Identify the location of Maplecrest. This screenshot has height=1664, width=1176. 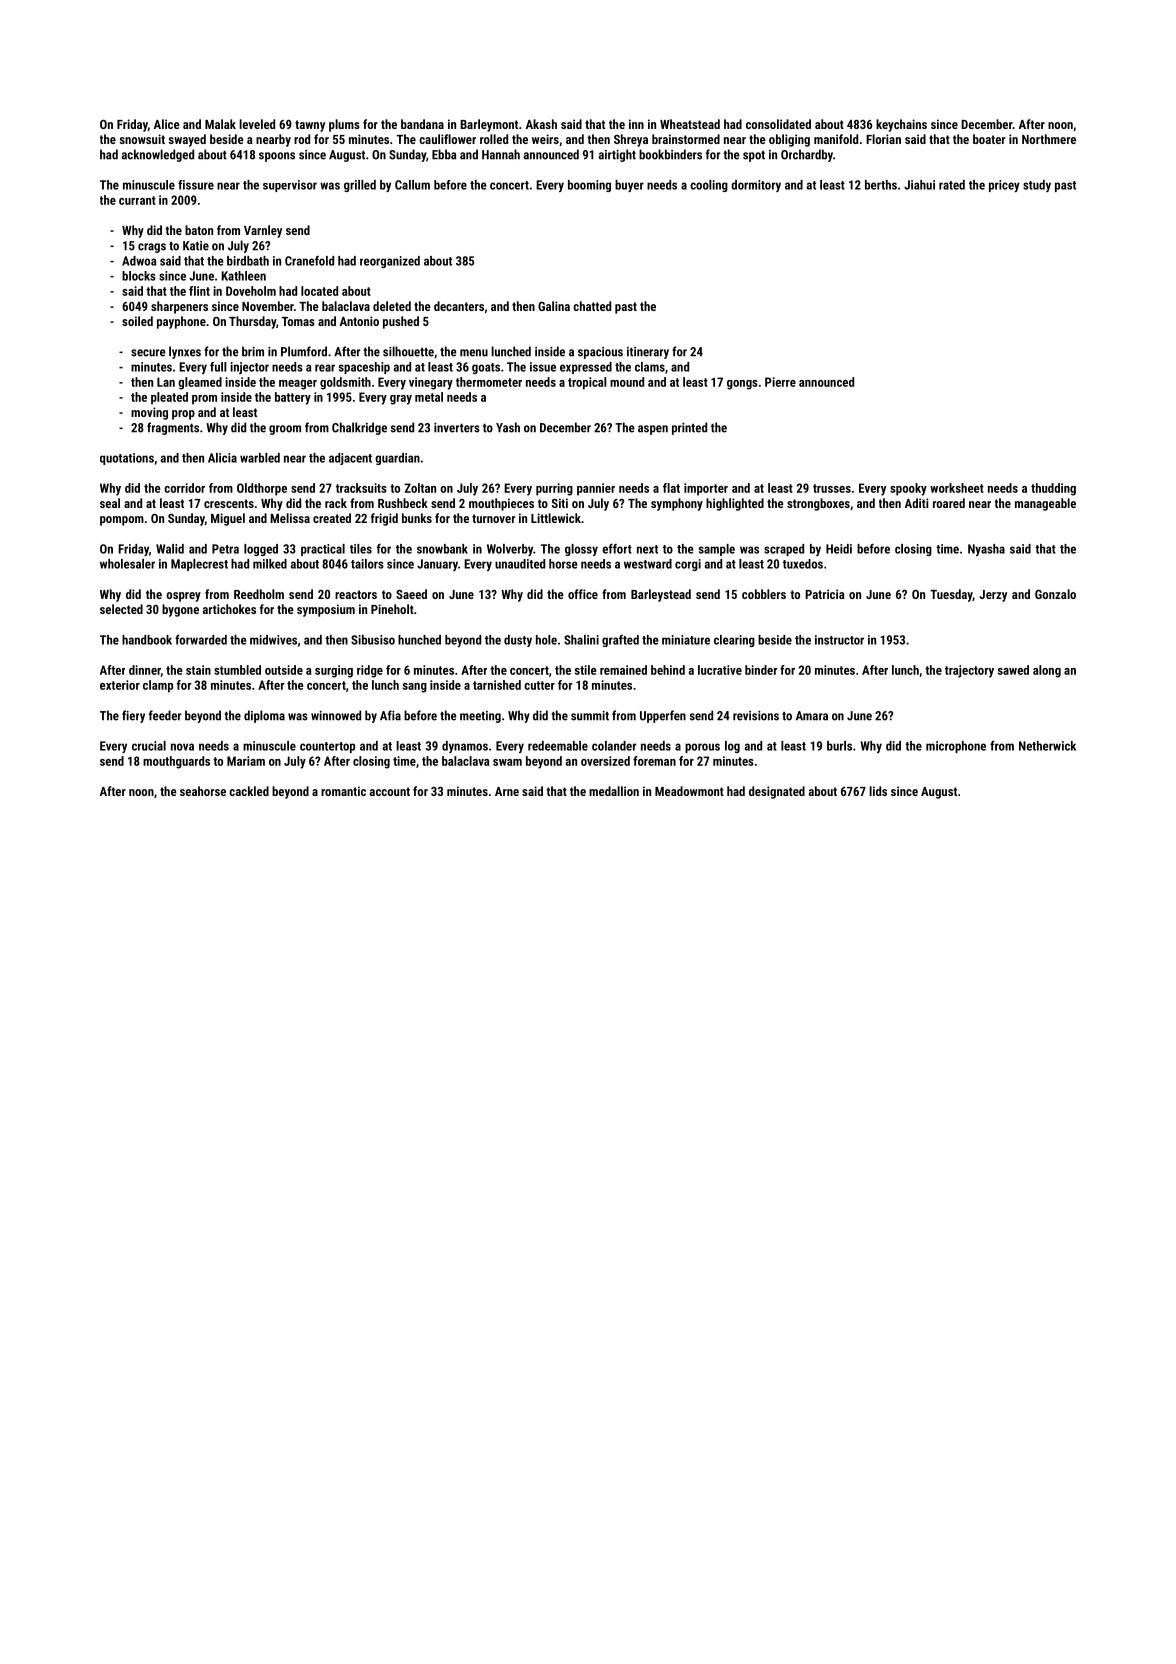
(199, 565).
